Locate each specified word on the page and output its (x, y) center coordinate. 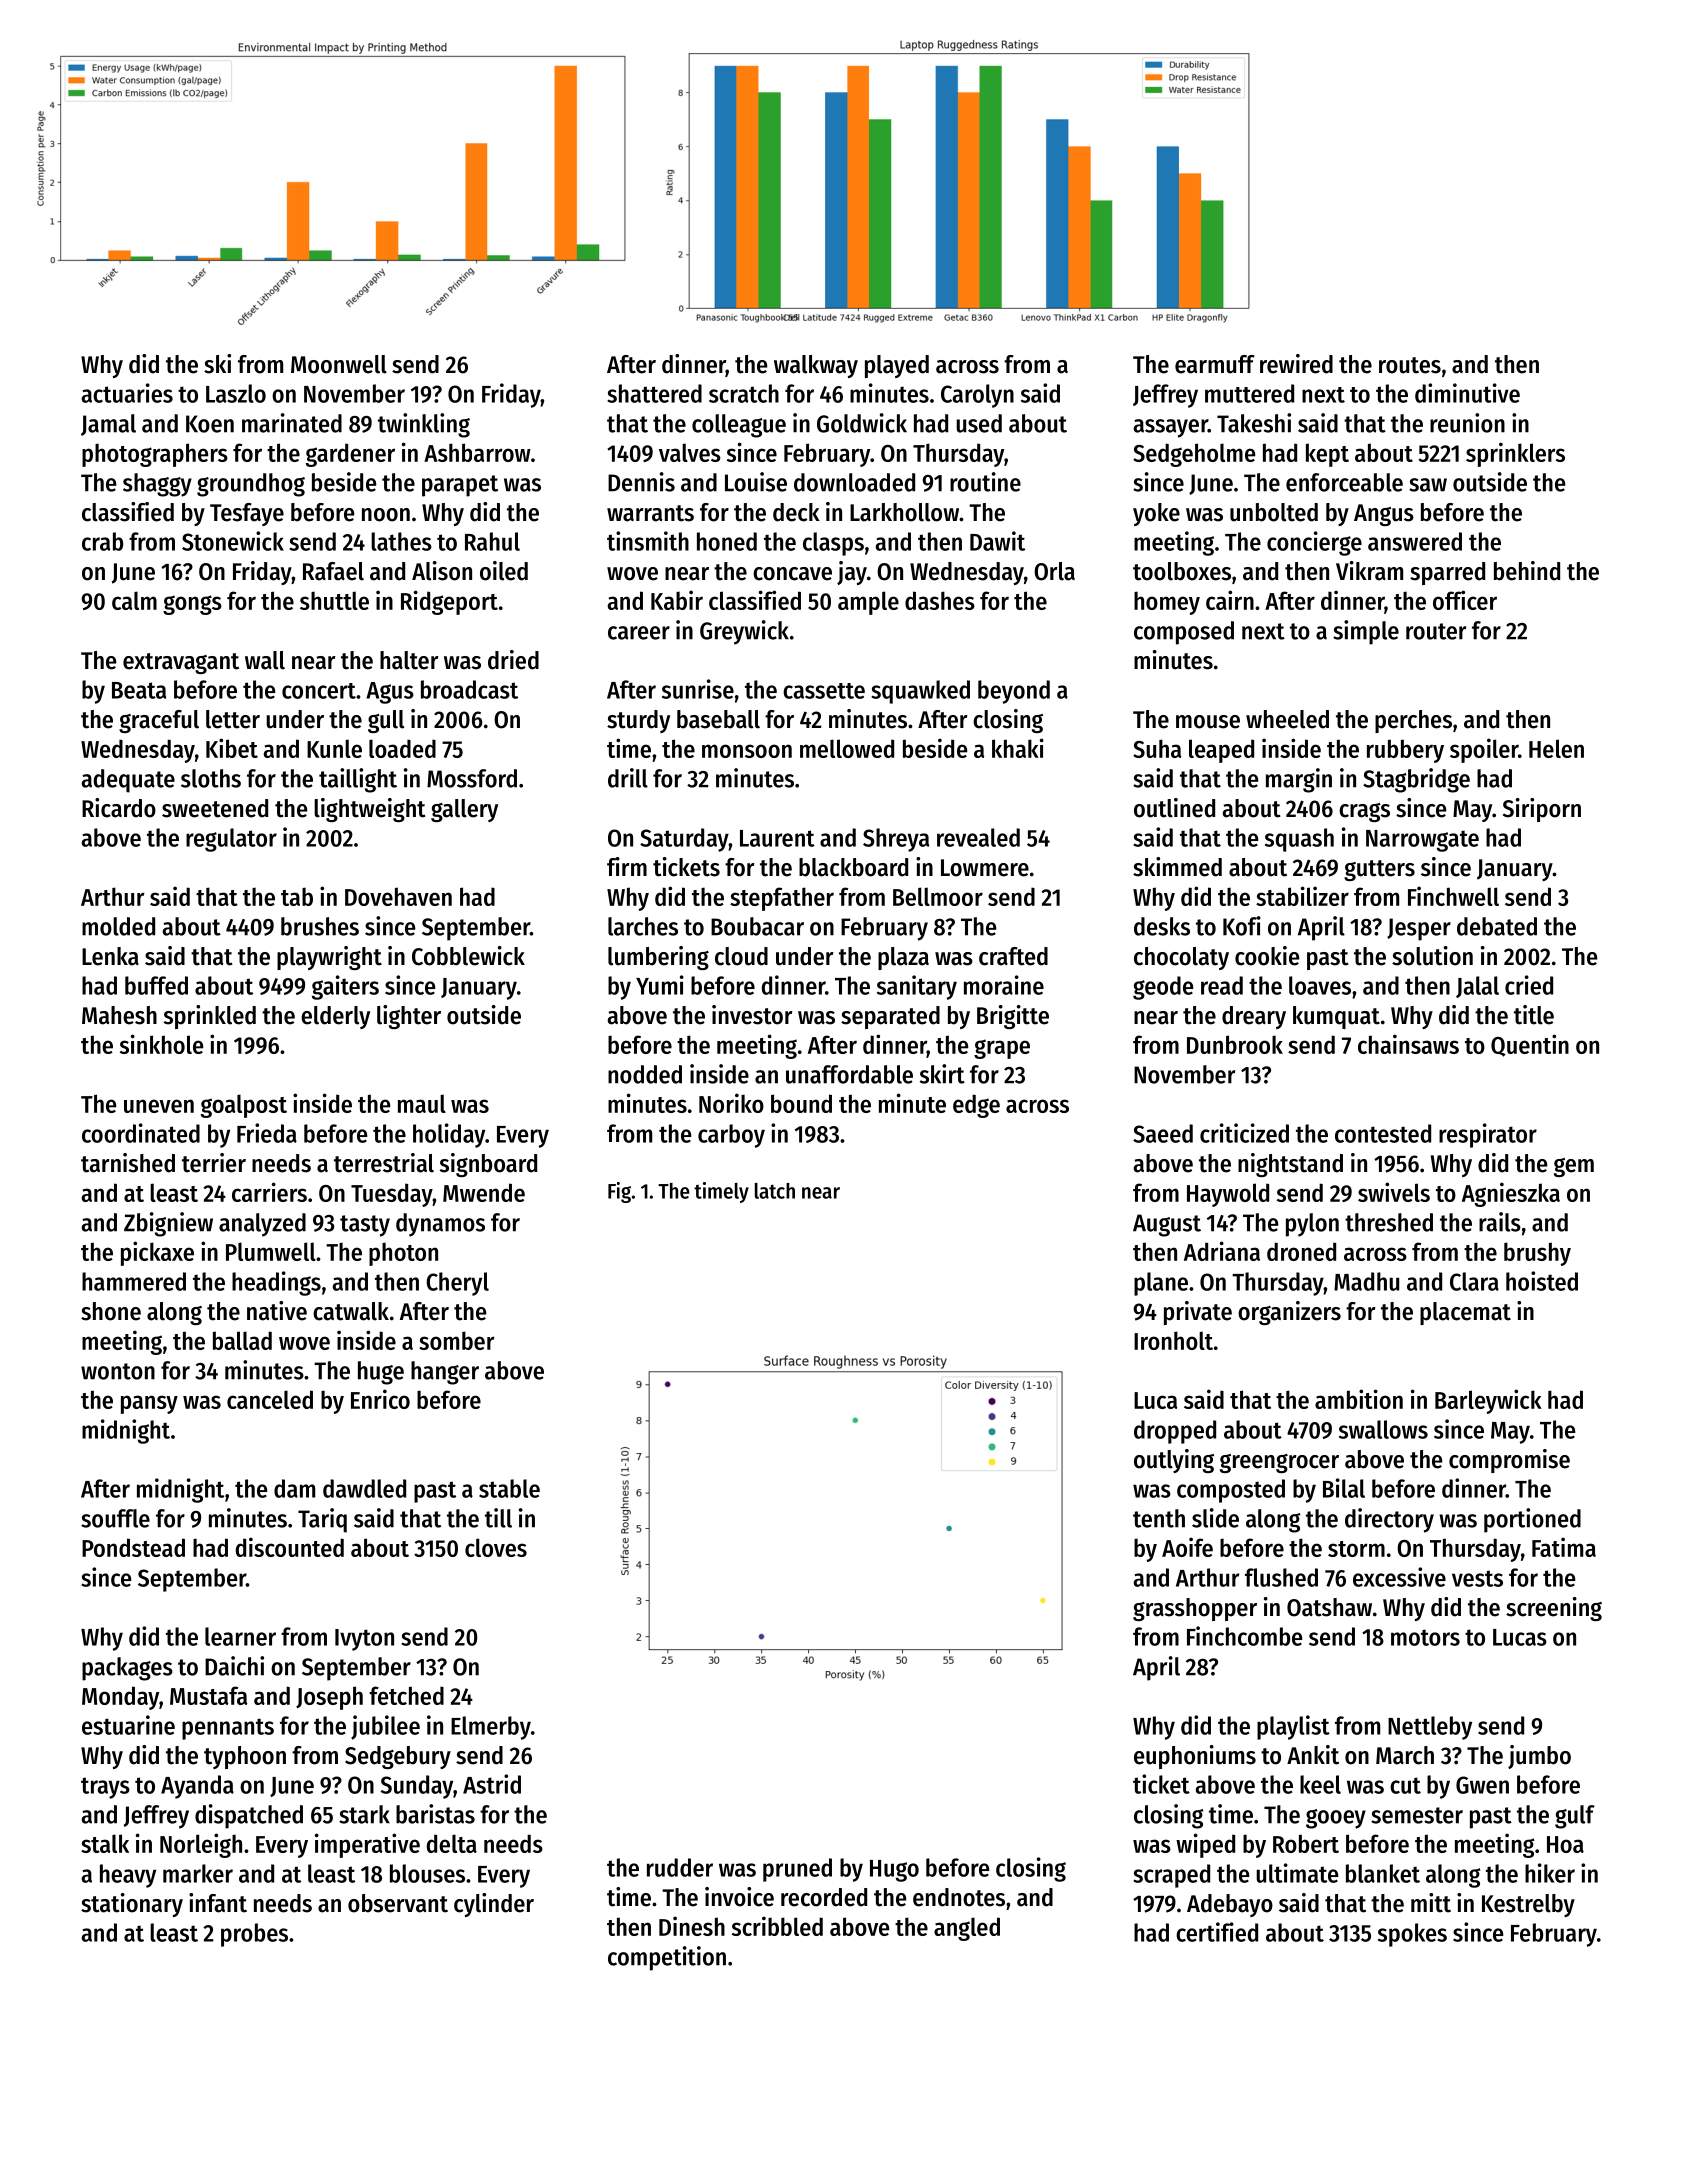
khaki (1018, 748)
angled (967, 1929)
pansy (149, 1404)
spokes (1412, 1935)
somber (456, 1340)
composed (1184, 633)
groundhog (251, 485)
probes (254, 1935)
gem (1574, 1167)
